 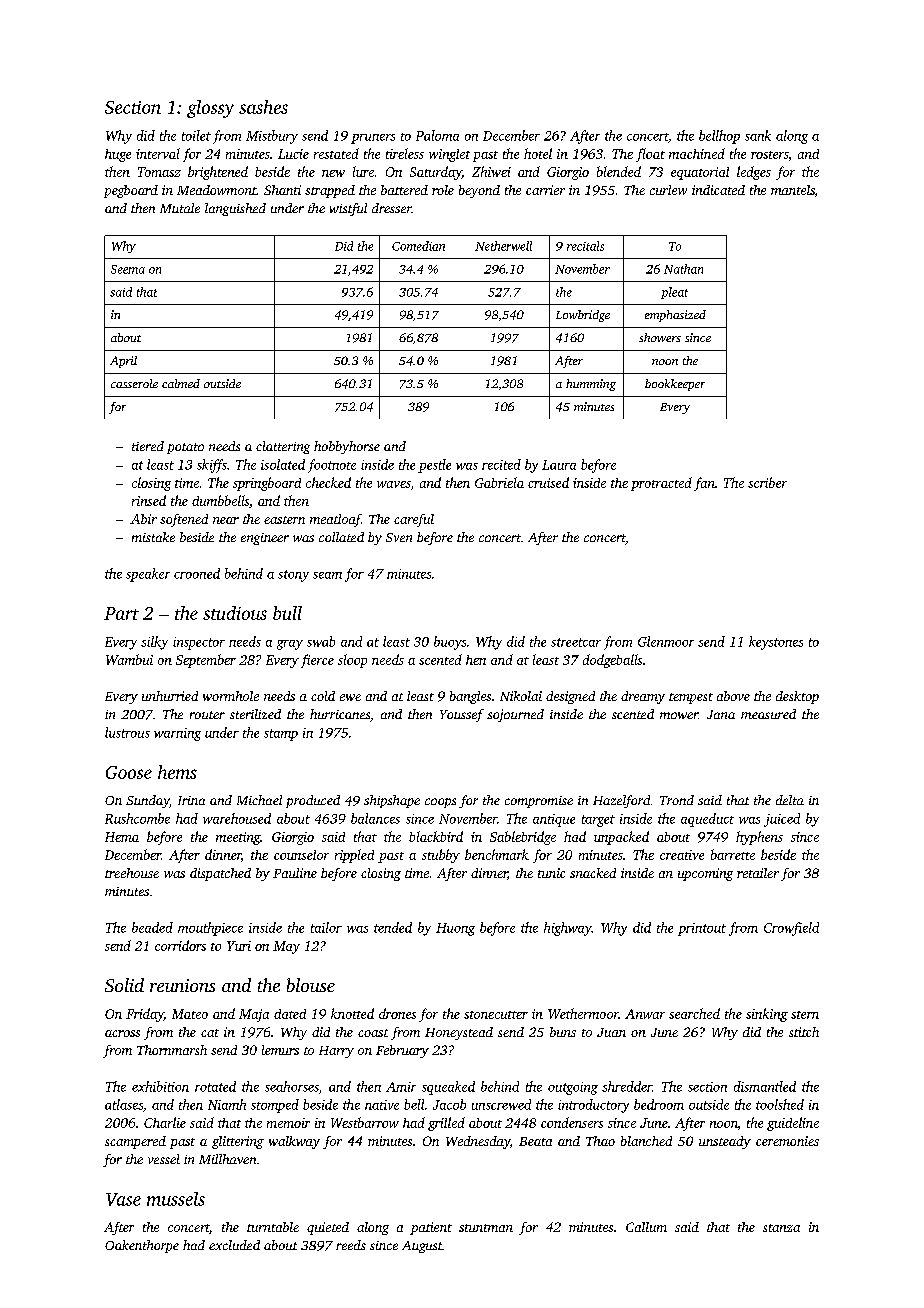 I want to click on August, so click(x=422, y=1247).
